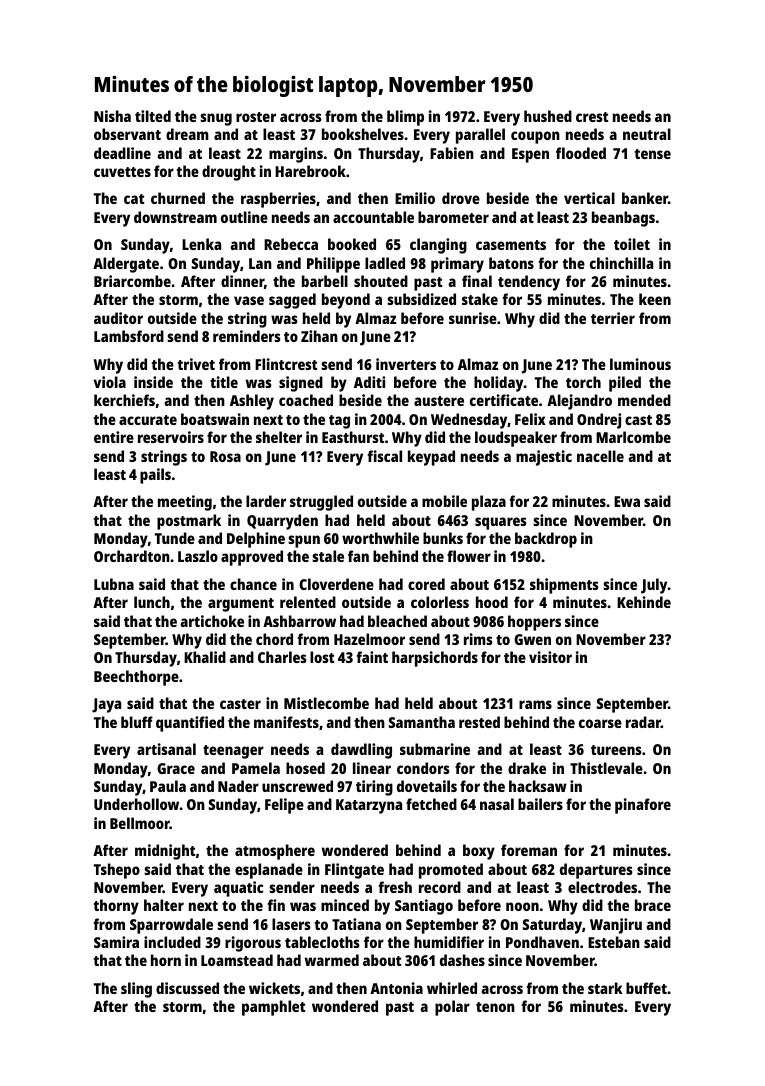 The width and height of the page is (765, 1086). Describe the element at coordinates (279, 437) in the page. I see `shelter` at that location.
